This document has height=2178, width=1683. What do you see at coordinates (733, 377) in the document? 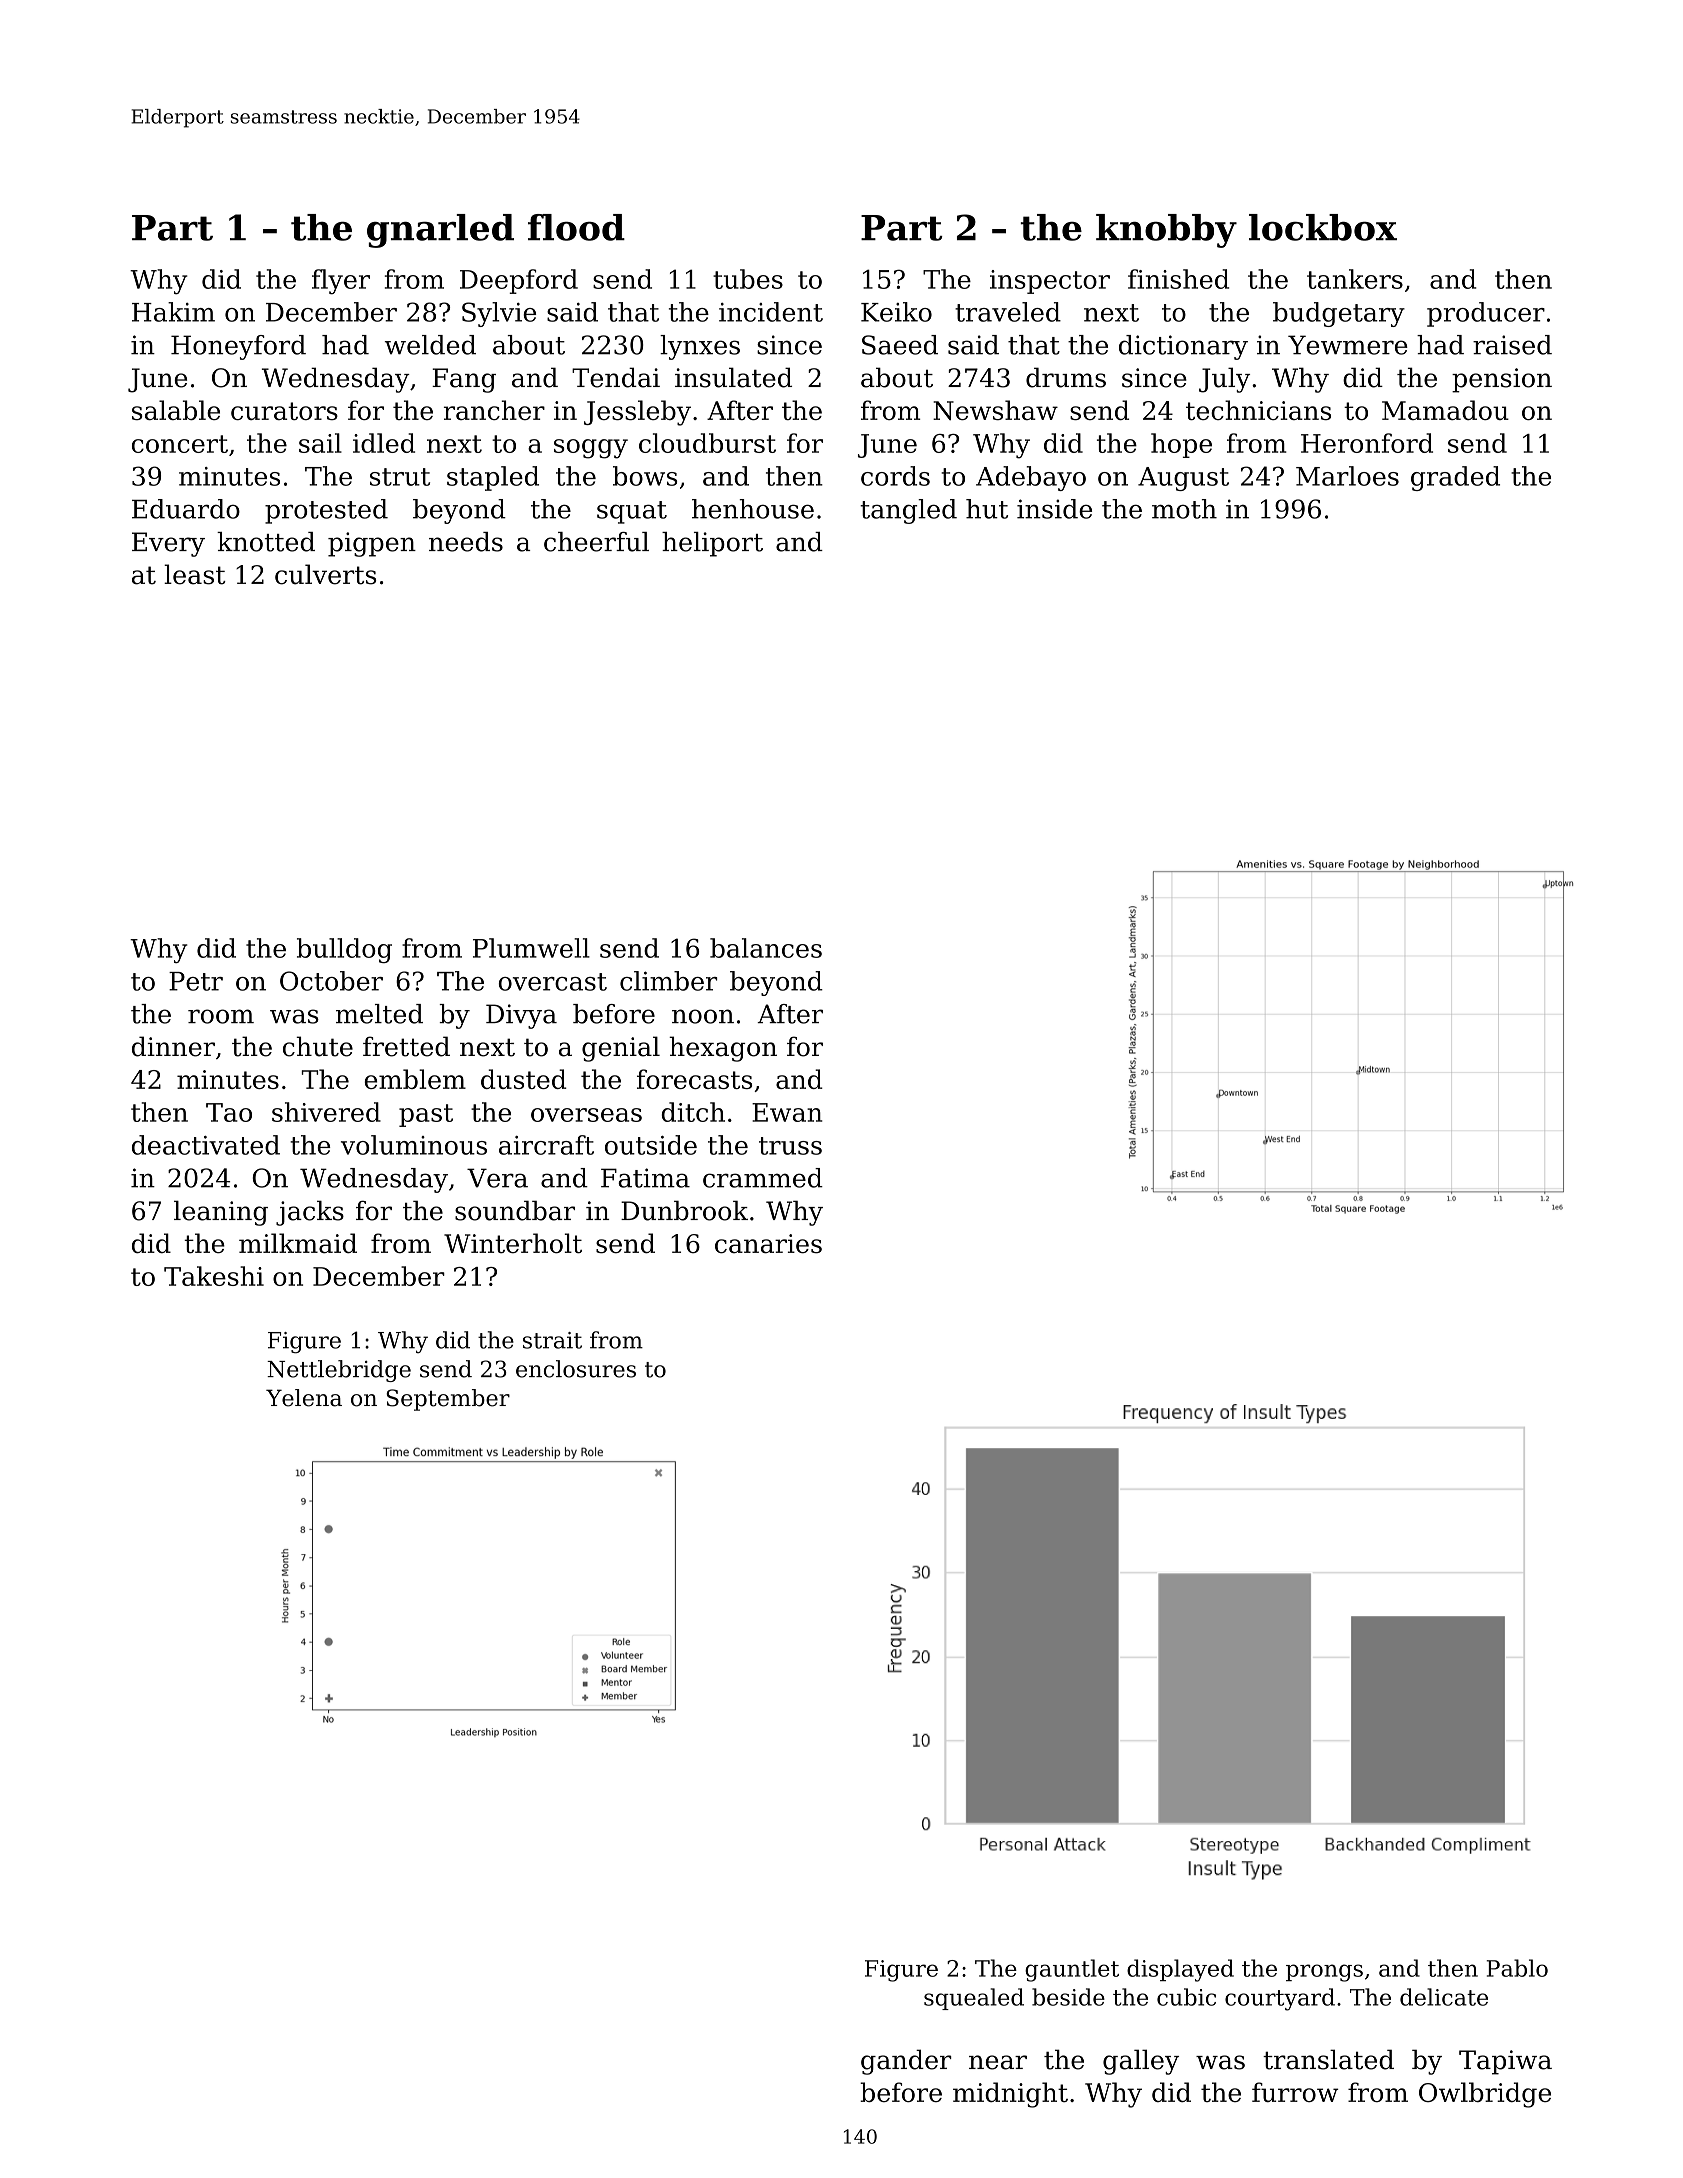
I see `insulated` at bounding box center [733, 377].
